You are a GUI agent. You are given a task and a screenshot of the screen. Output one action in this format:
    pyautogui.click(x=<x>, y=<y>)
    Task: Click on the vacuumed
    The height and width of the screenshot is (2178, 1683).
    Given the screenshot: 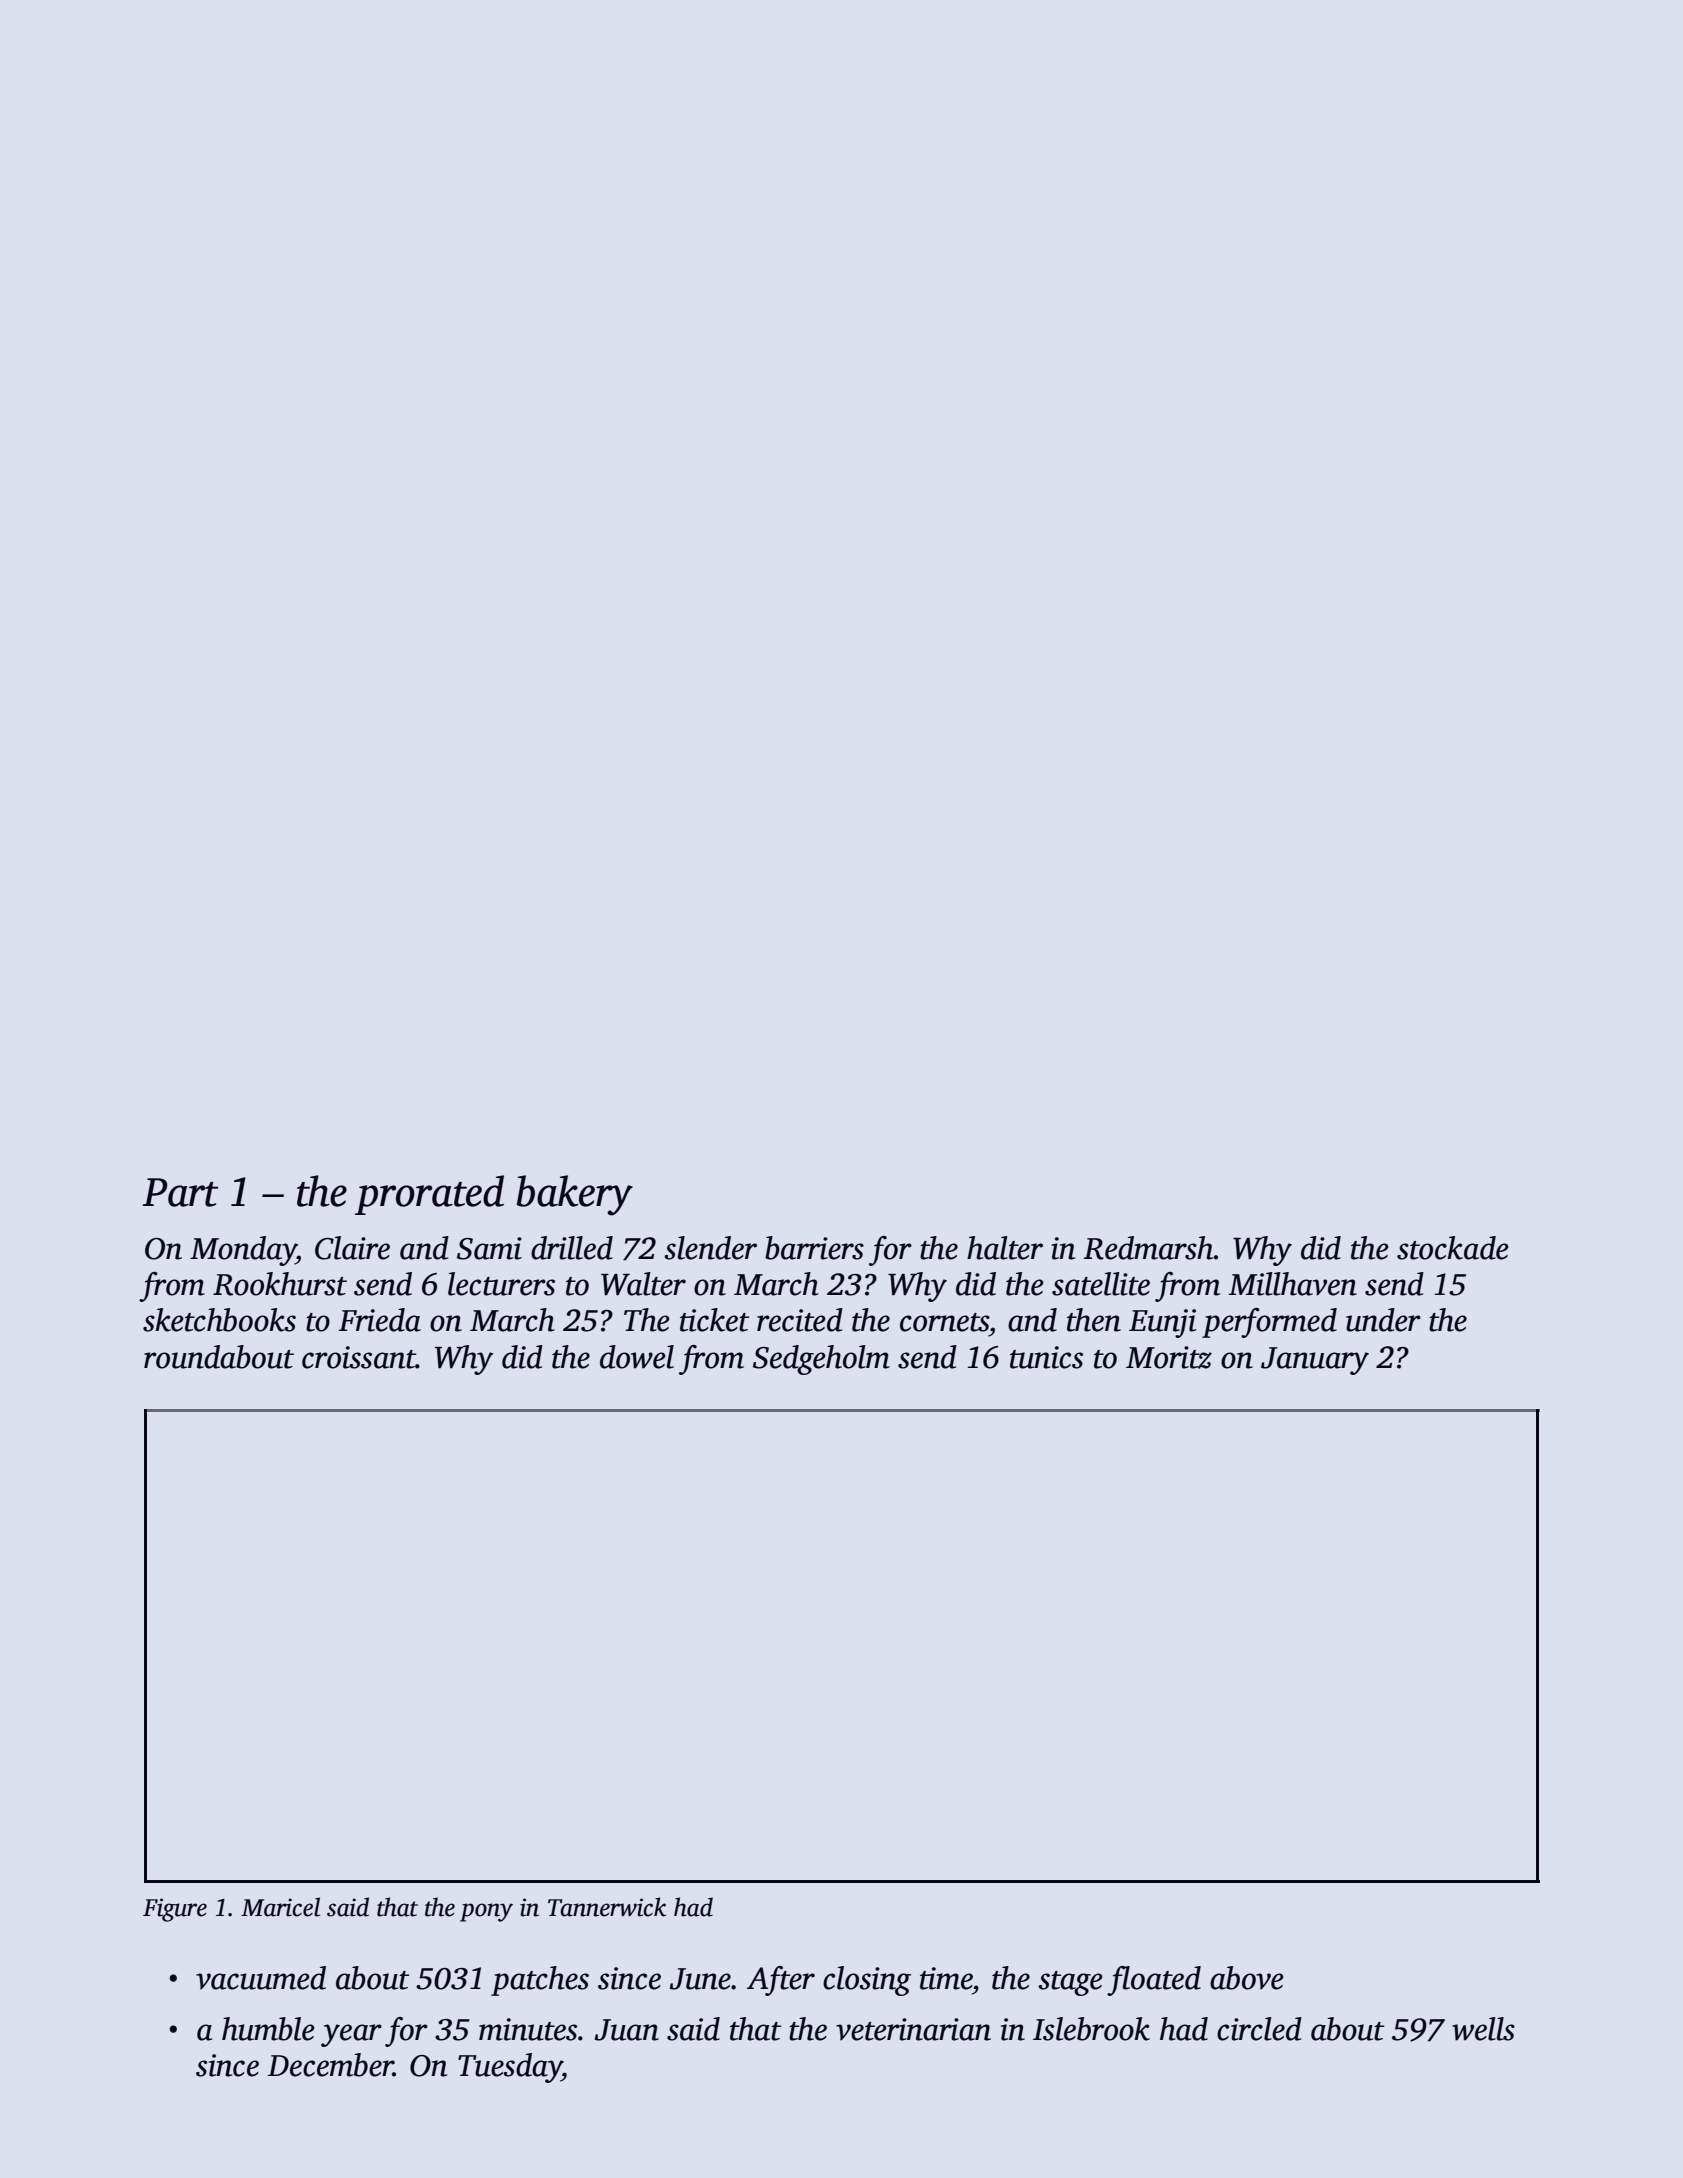 What is the action you would take?
    pyautogui.click(x=261, y=1978)
